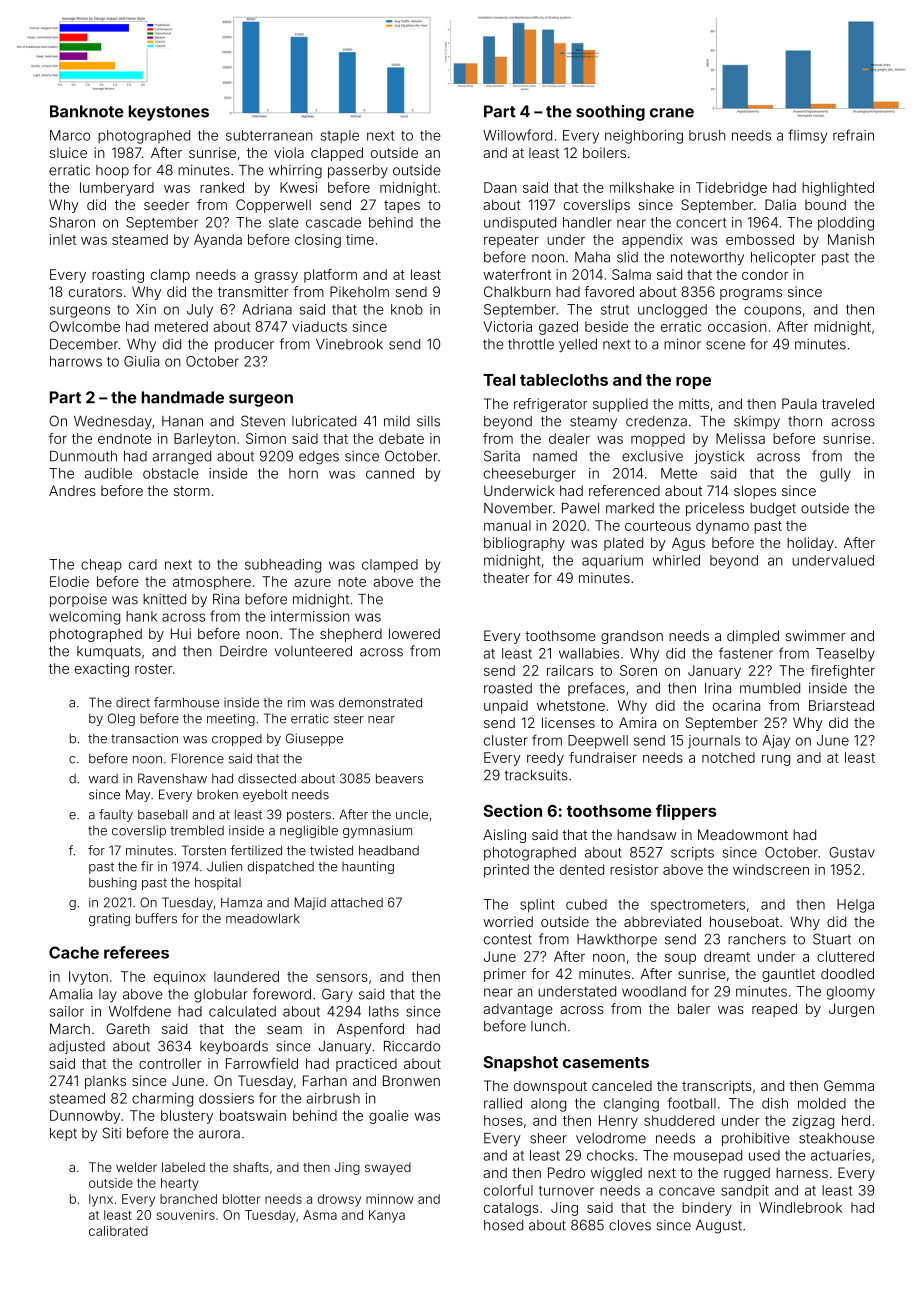 The image size is (924, 1308). I want to click on windscreen, so click(771, 869).
